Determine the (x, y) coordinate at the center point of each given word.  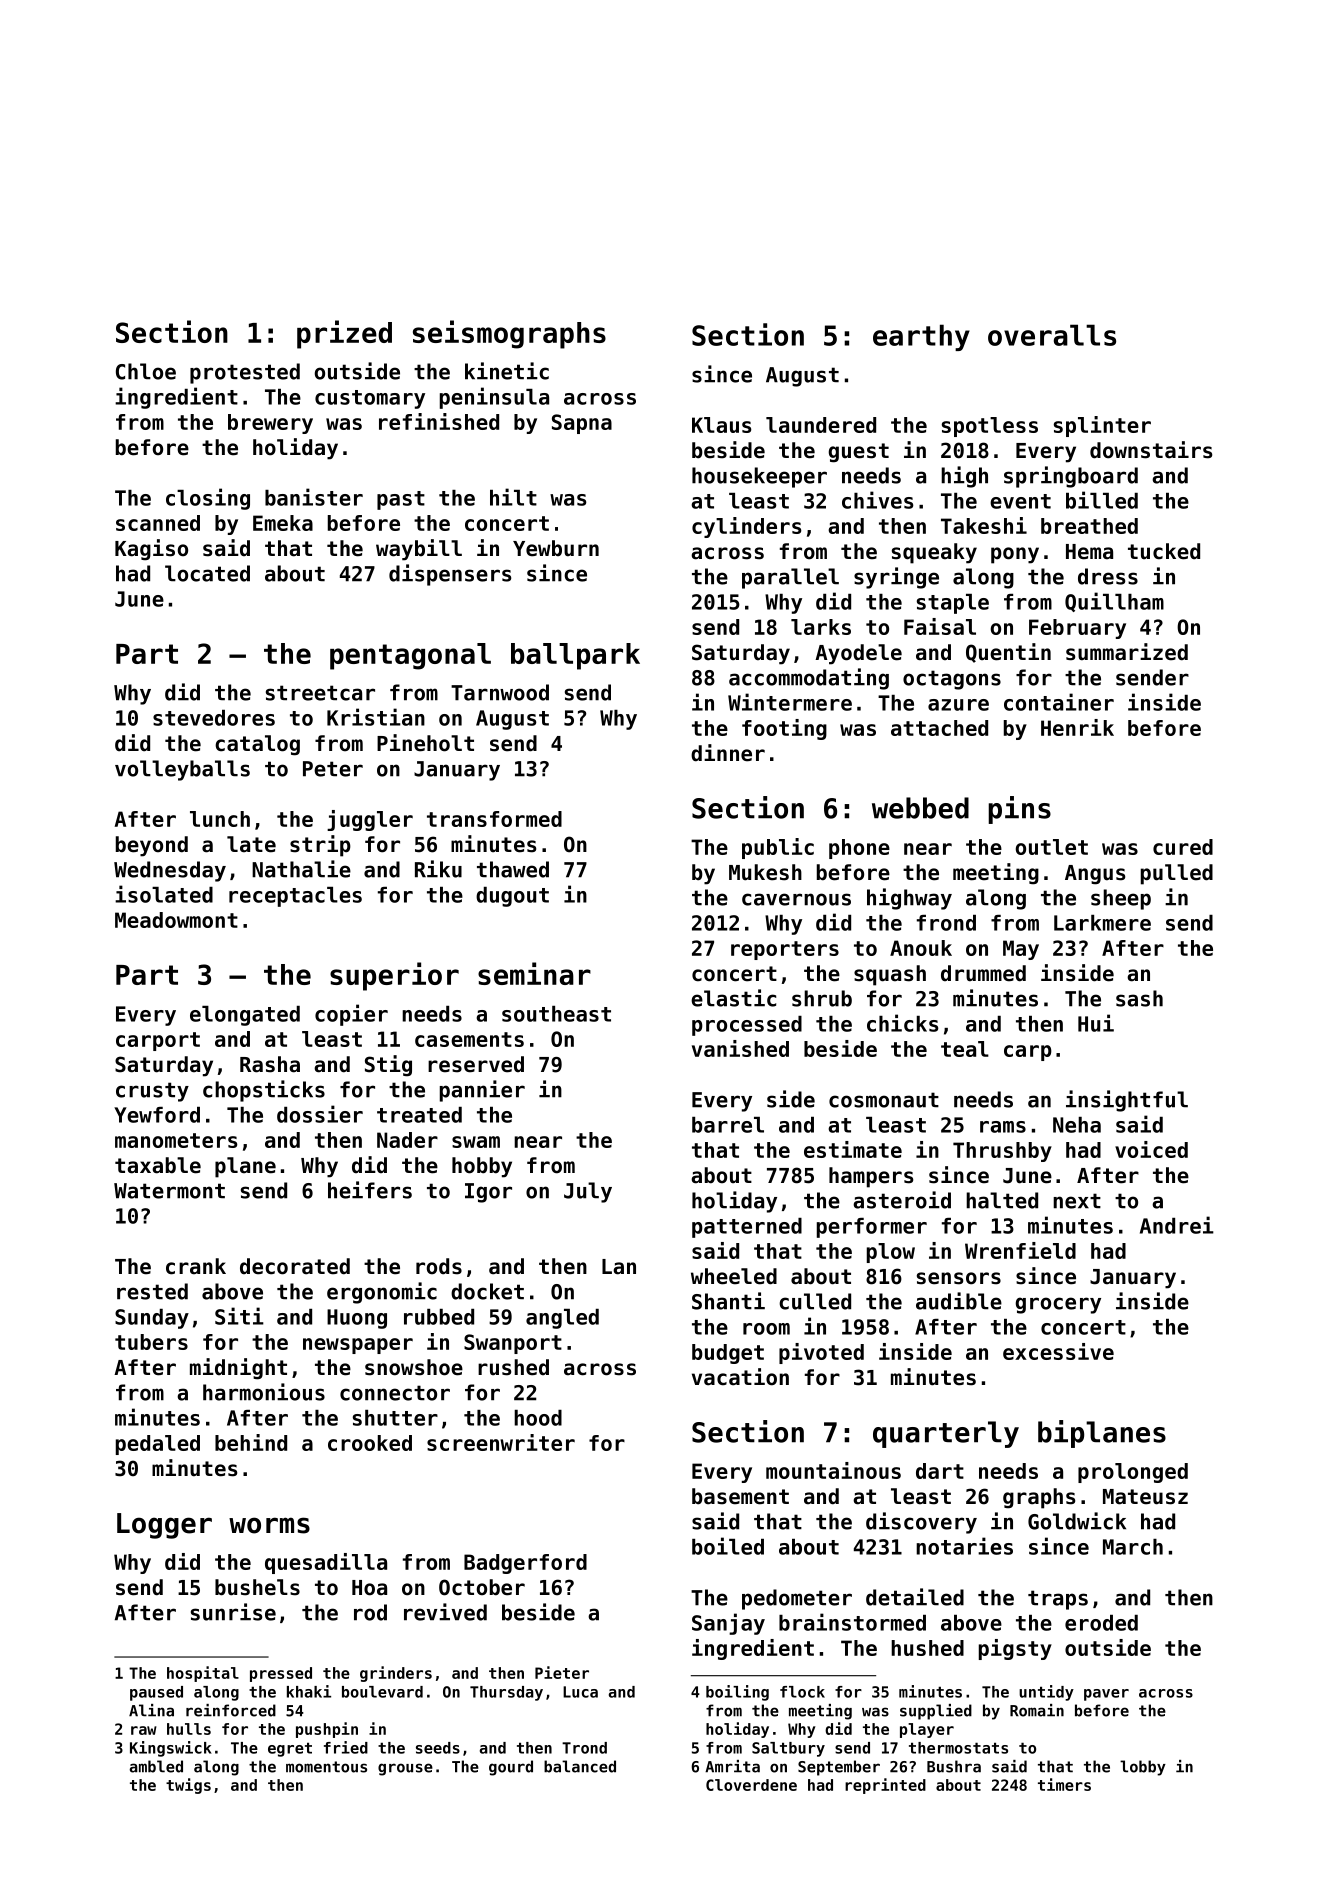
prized (344, 334)
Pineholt (425, 743)
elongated (245, 1016)
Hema (1089, 552)
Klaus (721, 425)
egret (290, 1749)
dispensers (450, 575)
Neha (1077, 1125)
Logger (164, 1526)
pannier (482, 1091)
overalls (1052, 335)
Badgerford (525, 1564)
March (1133, 1547)
